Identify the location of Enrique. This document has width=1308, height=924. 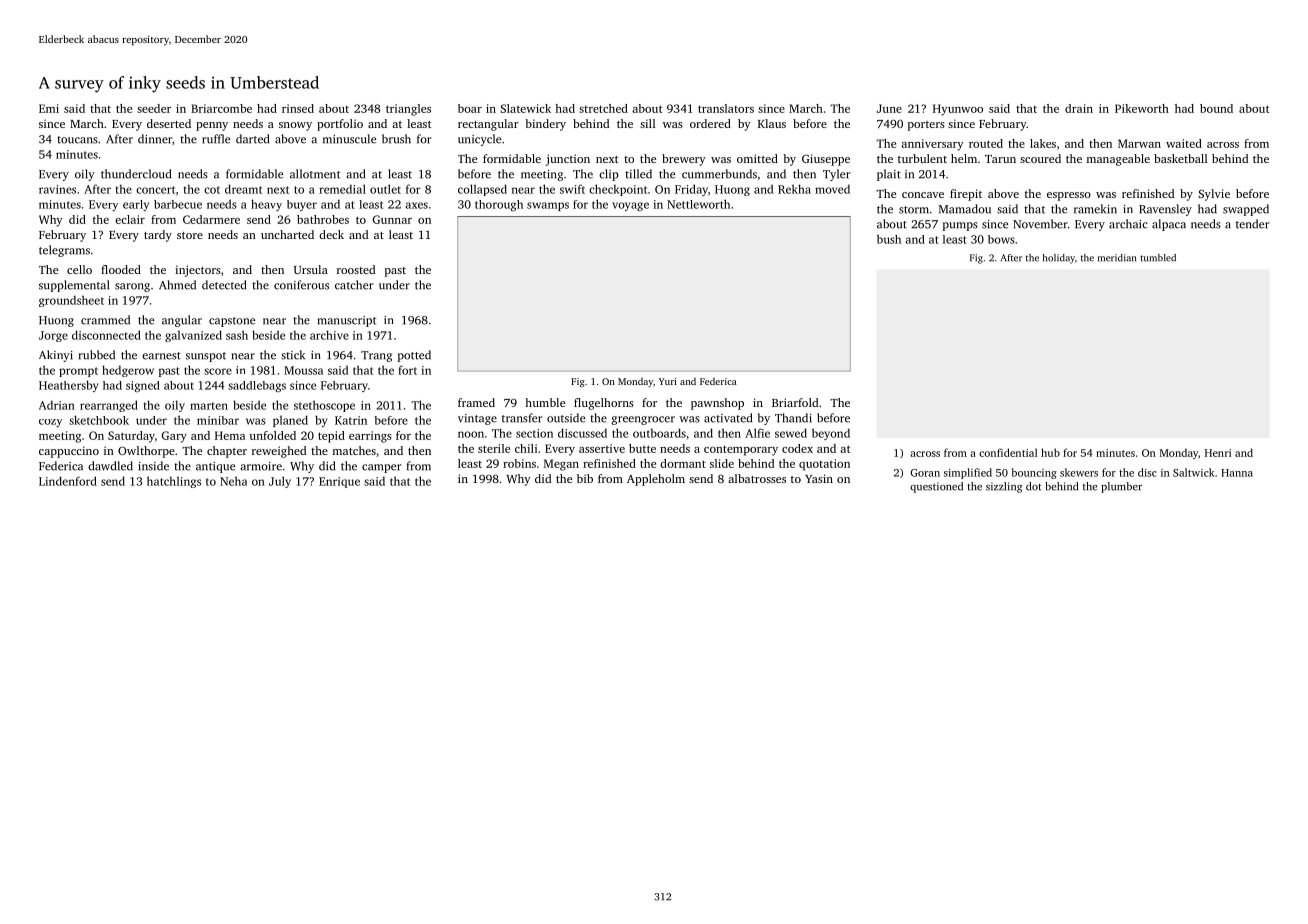
(339, 482).
